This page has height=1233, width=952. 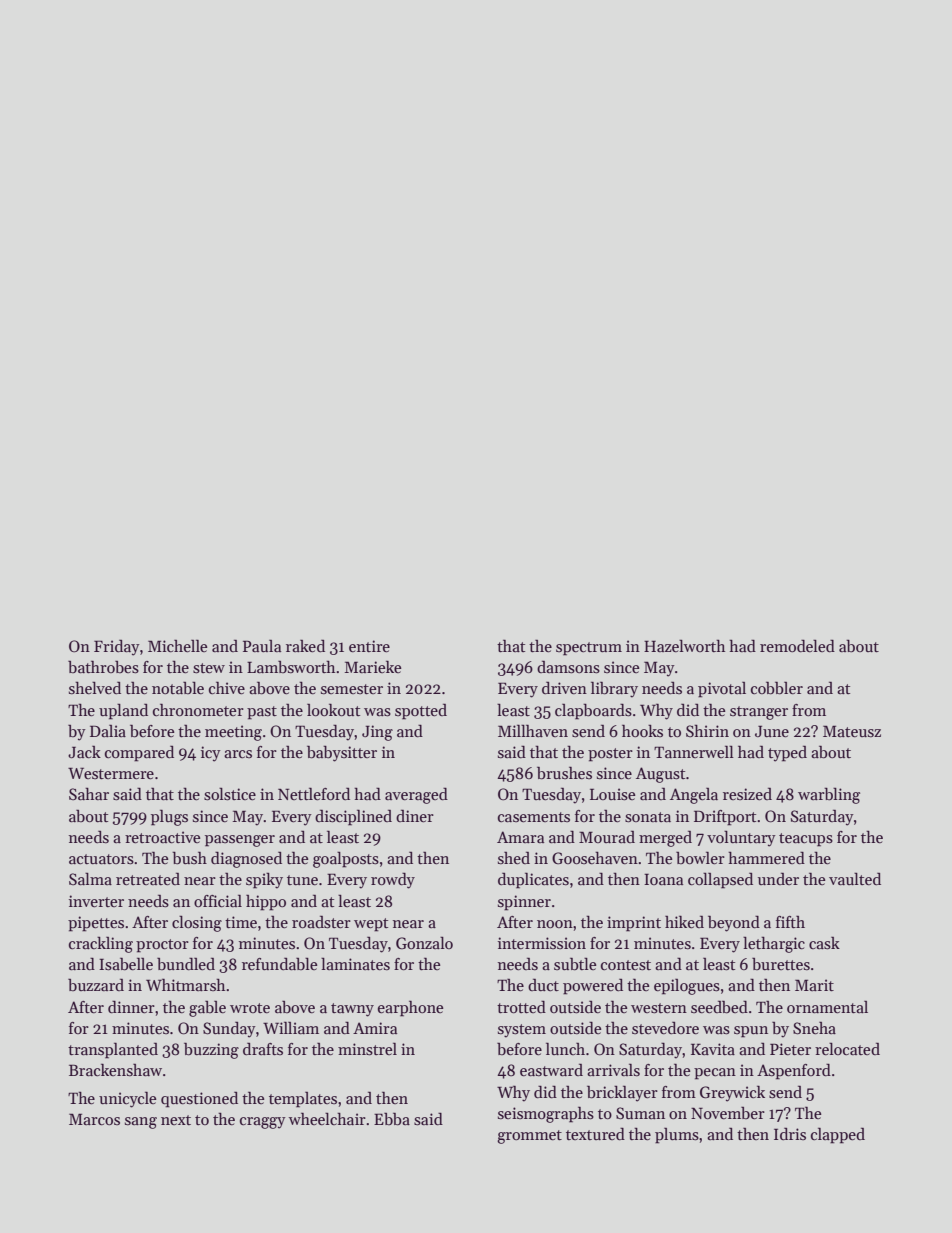 I want to click on arcs, so click(x=238, y=754).
